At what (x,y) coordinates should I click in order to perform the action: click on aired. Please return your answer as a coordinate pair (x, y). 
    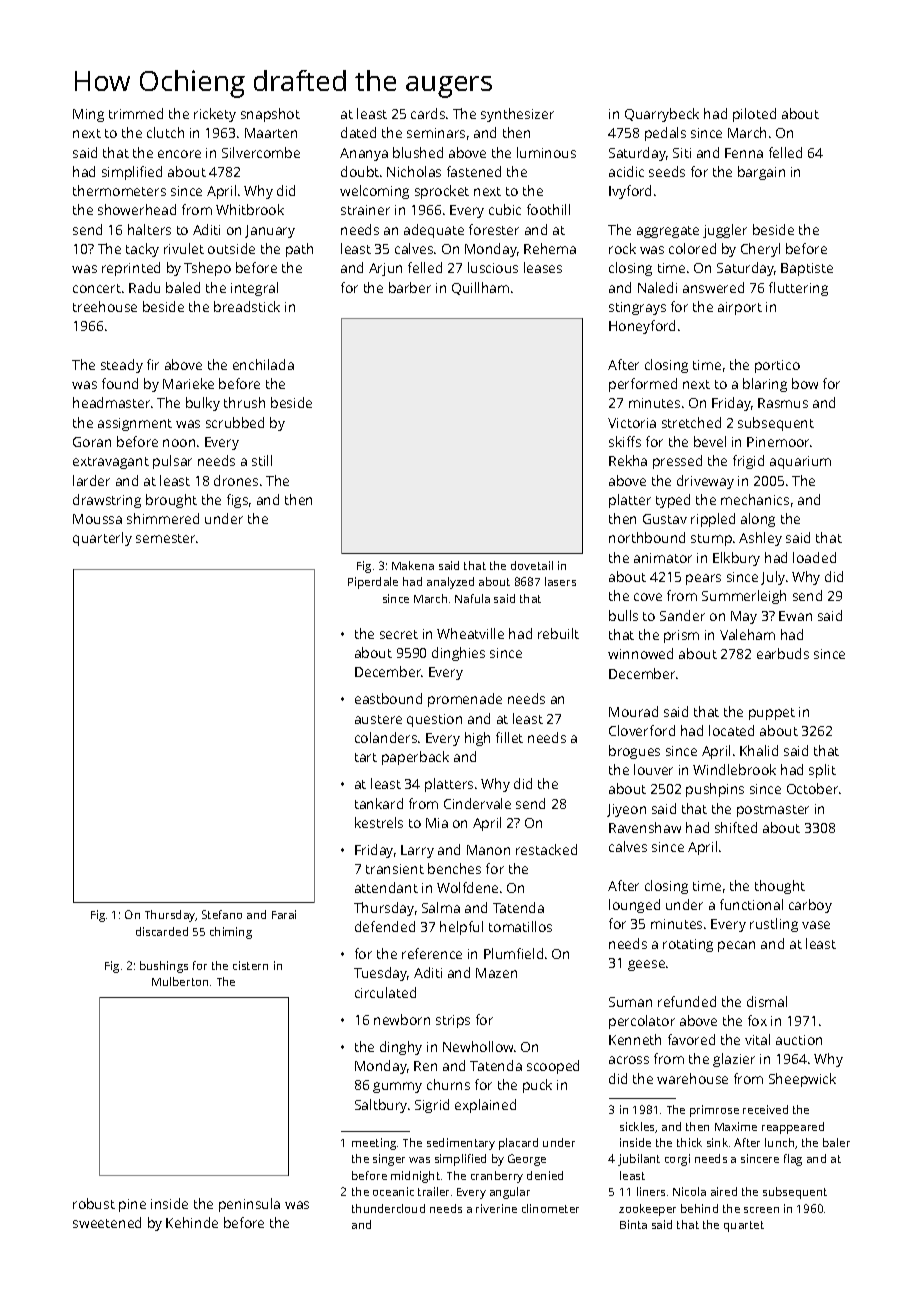
    Looking at the image, I should click on (724, 1191).
